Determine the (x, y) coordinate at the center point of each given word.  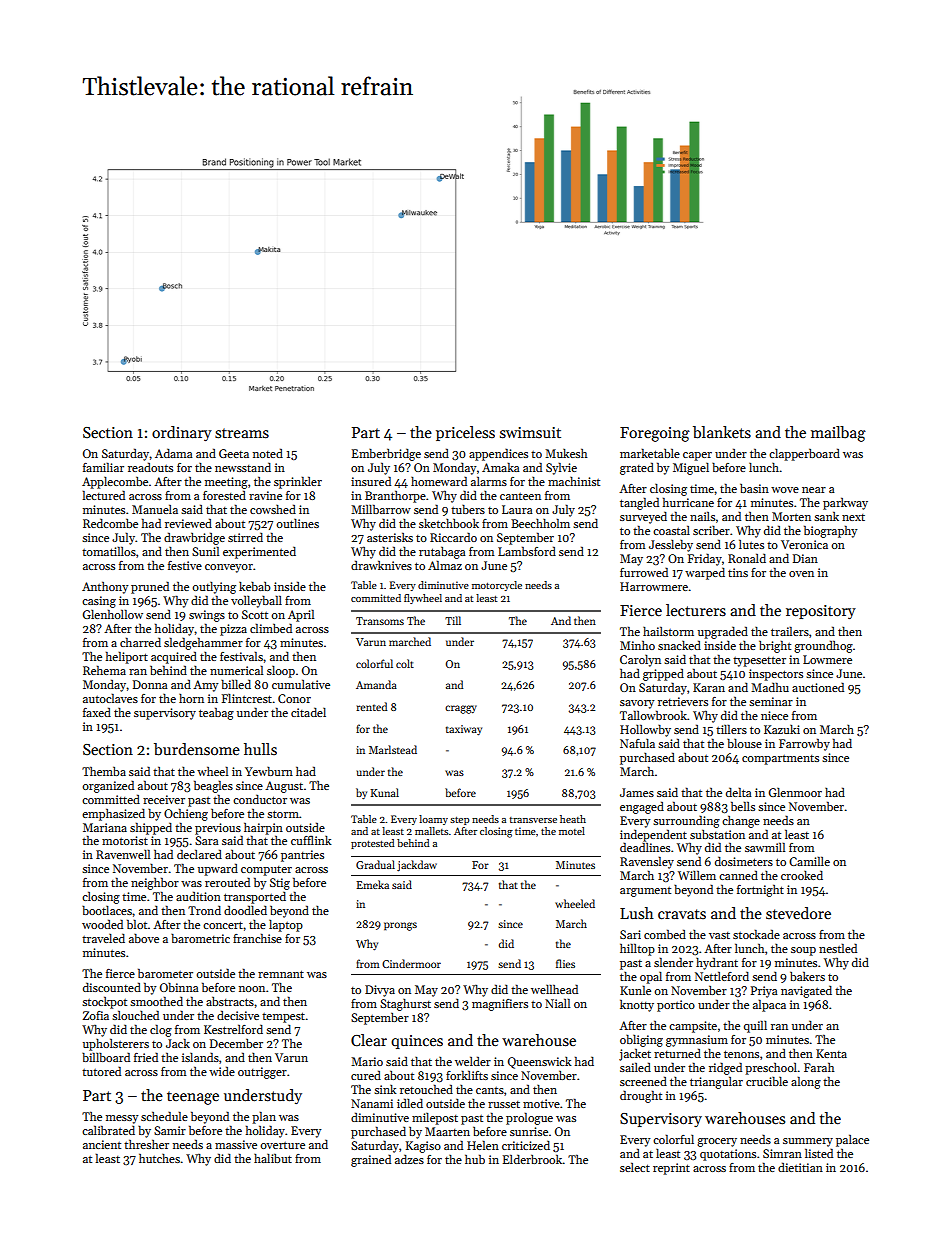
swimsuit (530, 432)
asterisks (390, 537)
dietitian (800, 1167)
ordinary (182, 433)
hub (475, 1159)
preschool (771, 1068)
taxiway (464, 730)
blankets (722, 432)
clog (161, 1030)
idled (410, 1103)
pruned (150, 587)
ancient (102, 1144)
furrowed (644, 572)
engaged (642, 807)
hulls (260, 749)
